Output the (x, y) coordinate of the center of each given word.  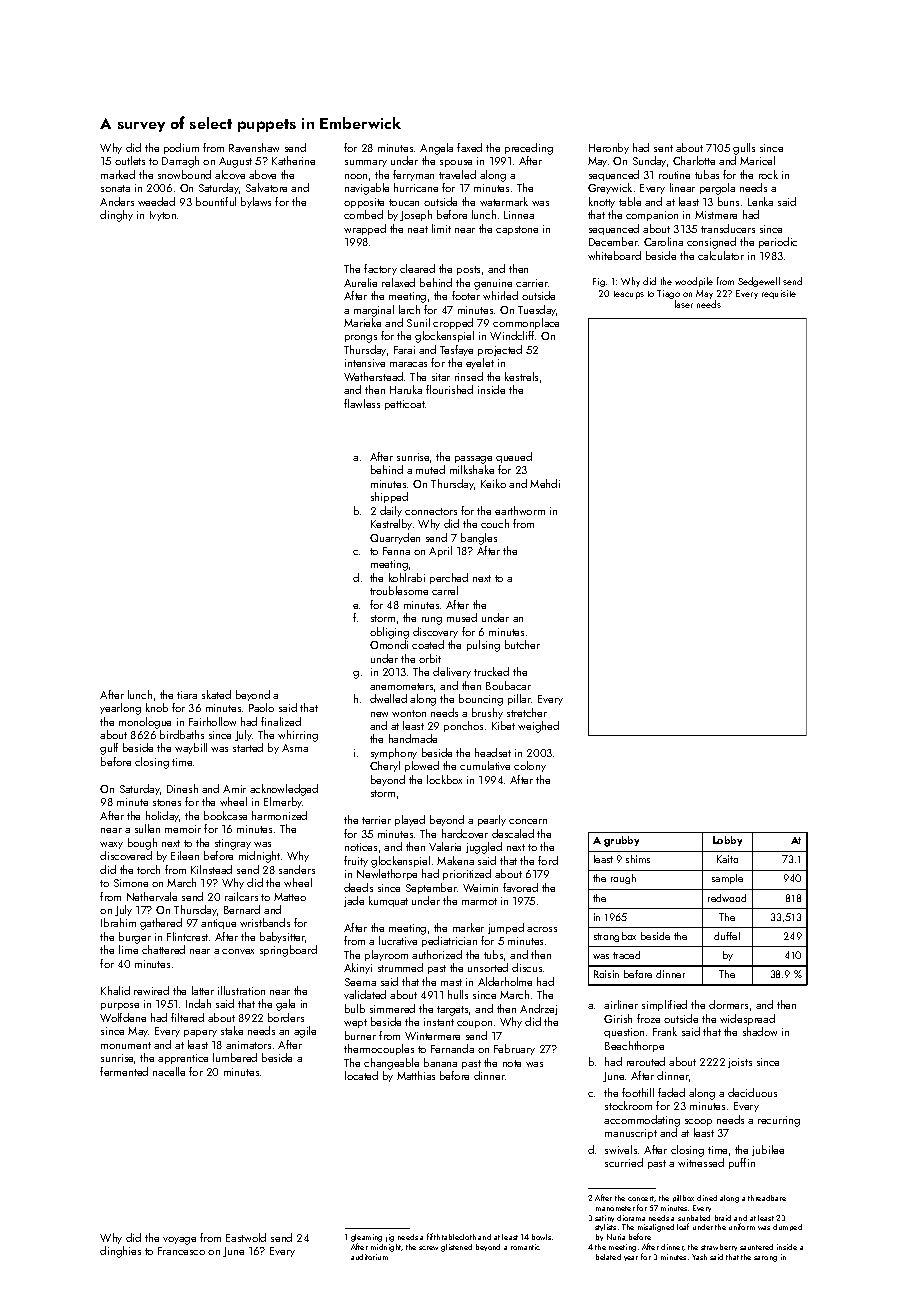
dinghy (116, 216)
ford (548, 860)
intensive (365, 363)
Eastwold (246, 1237)
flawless (362, 403)
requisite (779, 294)
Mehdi (545, 483)
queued (514, 457)
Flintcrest (187, 936)
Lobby (727, 841)
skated (216, 694)
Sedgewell (759, 282)
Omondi (389, 644)
